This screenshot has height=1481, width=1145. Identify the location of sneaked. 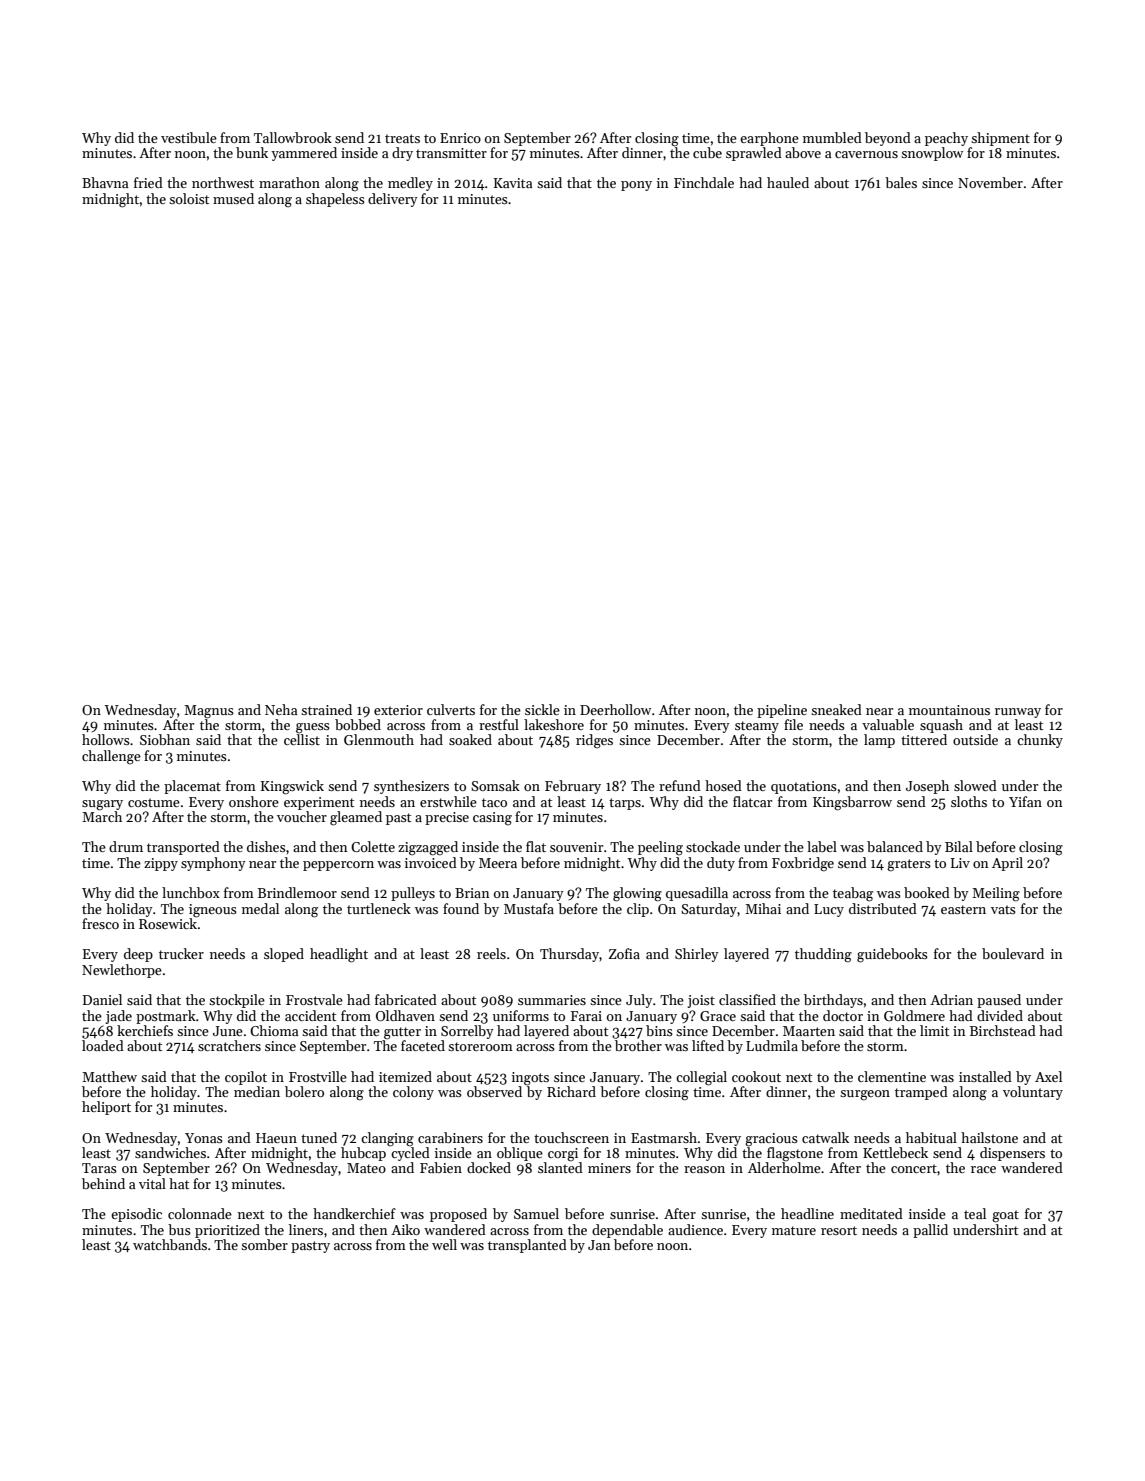
(836, 709).
